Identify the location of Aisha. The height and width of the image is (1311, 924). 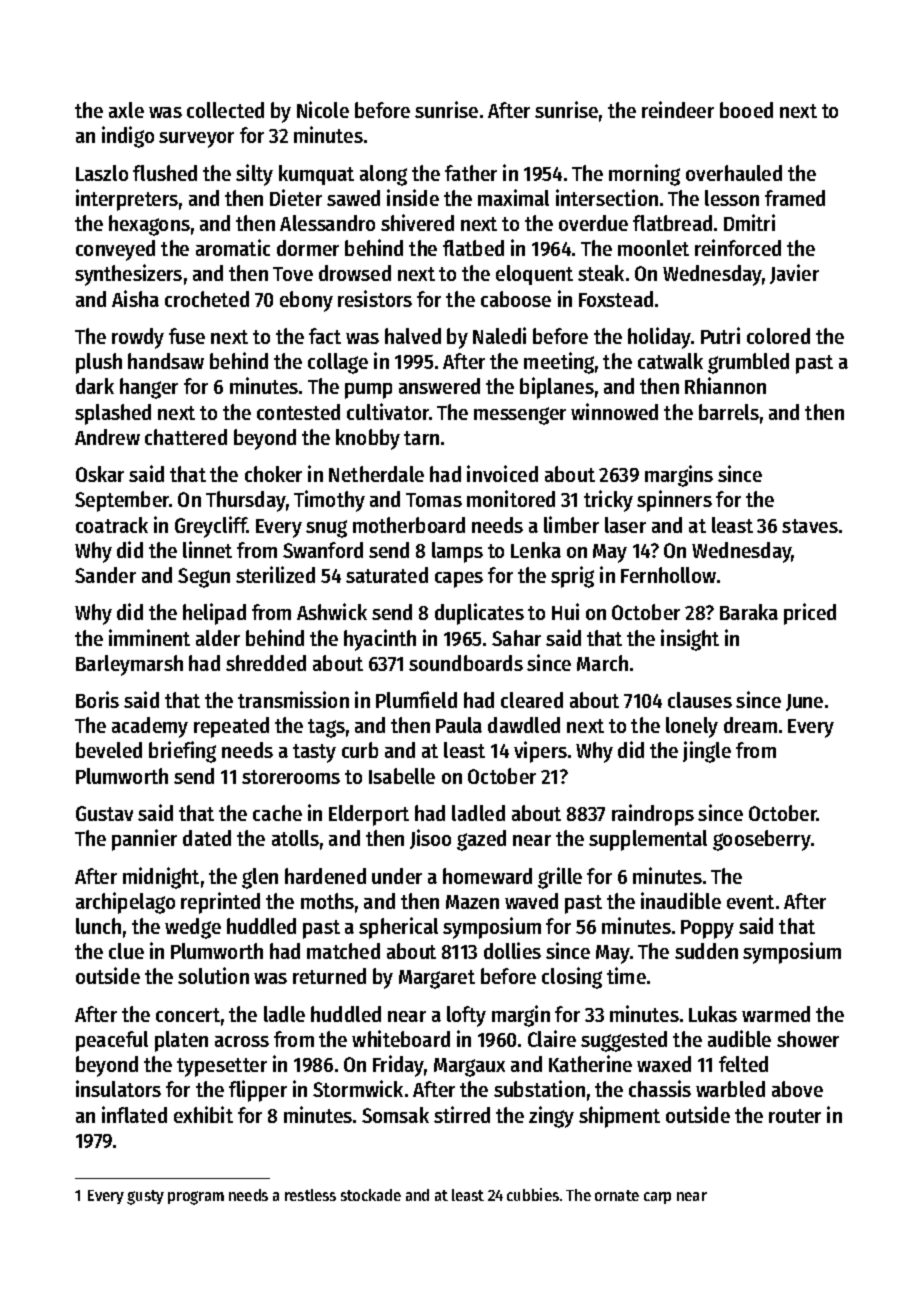
(135, 298).
